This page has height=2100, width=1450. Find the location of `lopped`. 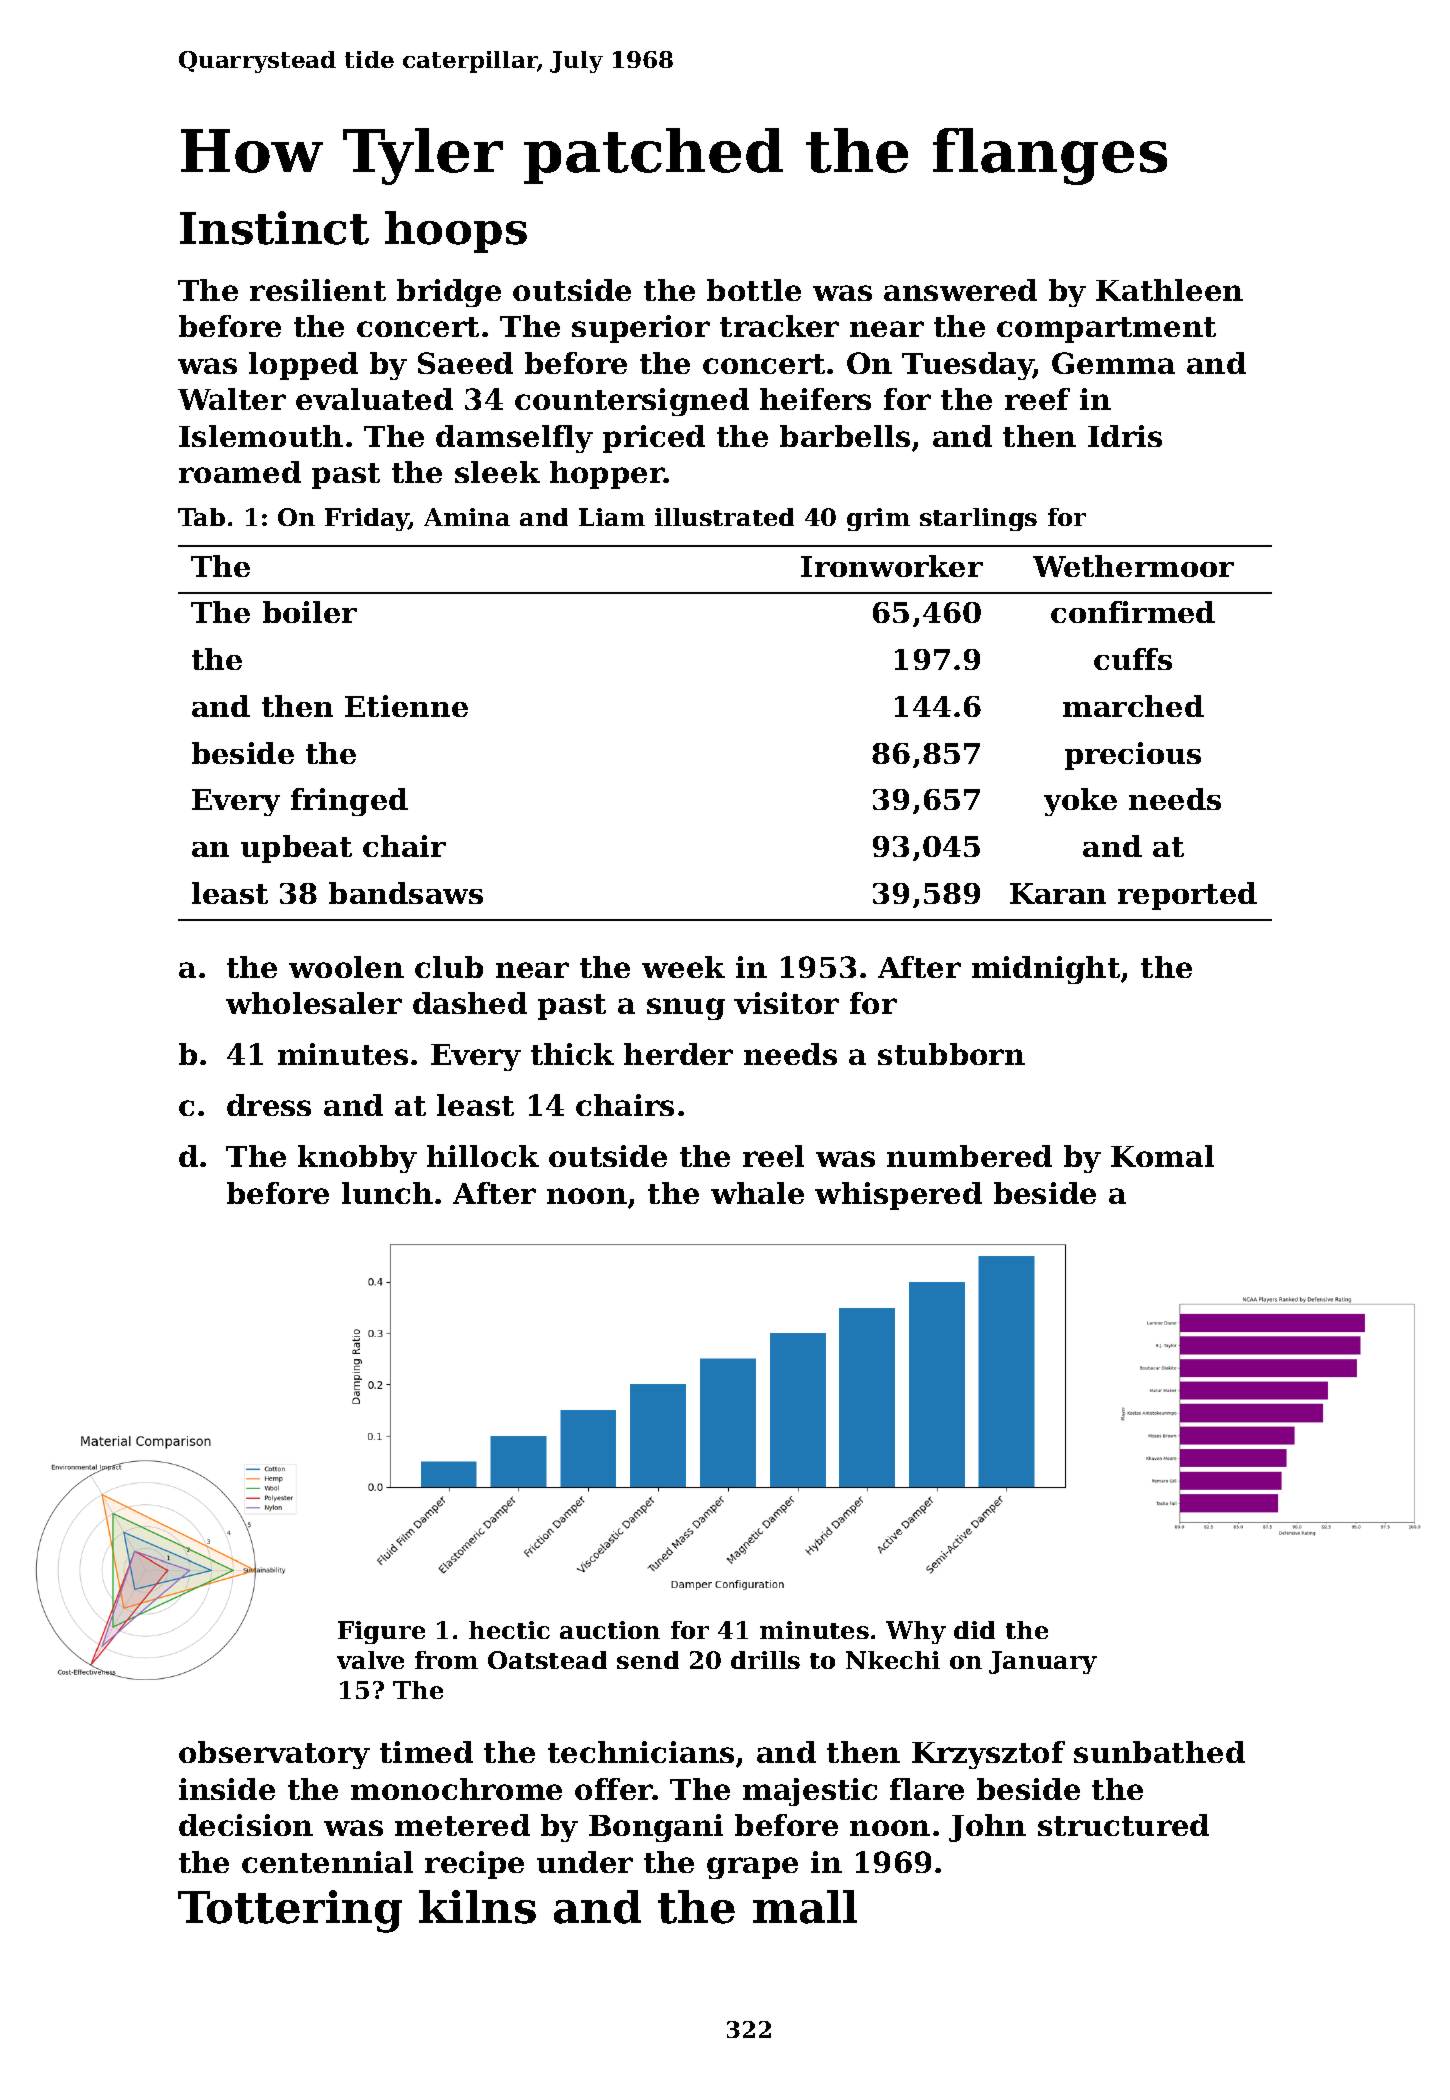

lopped is located at coordinates (303, 366).
